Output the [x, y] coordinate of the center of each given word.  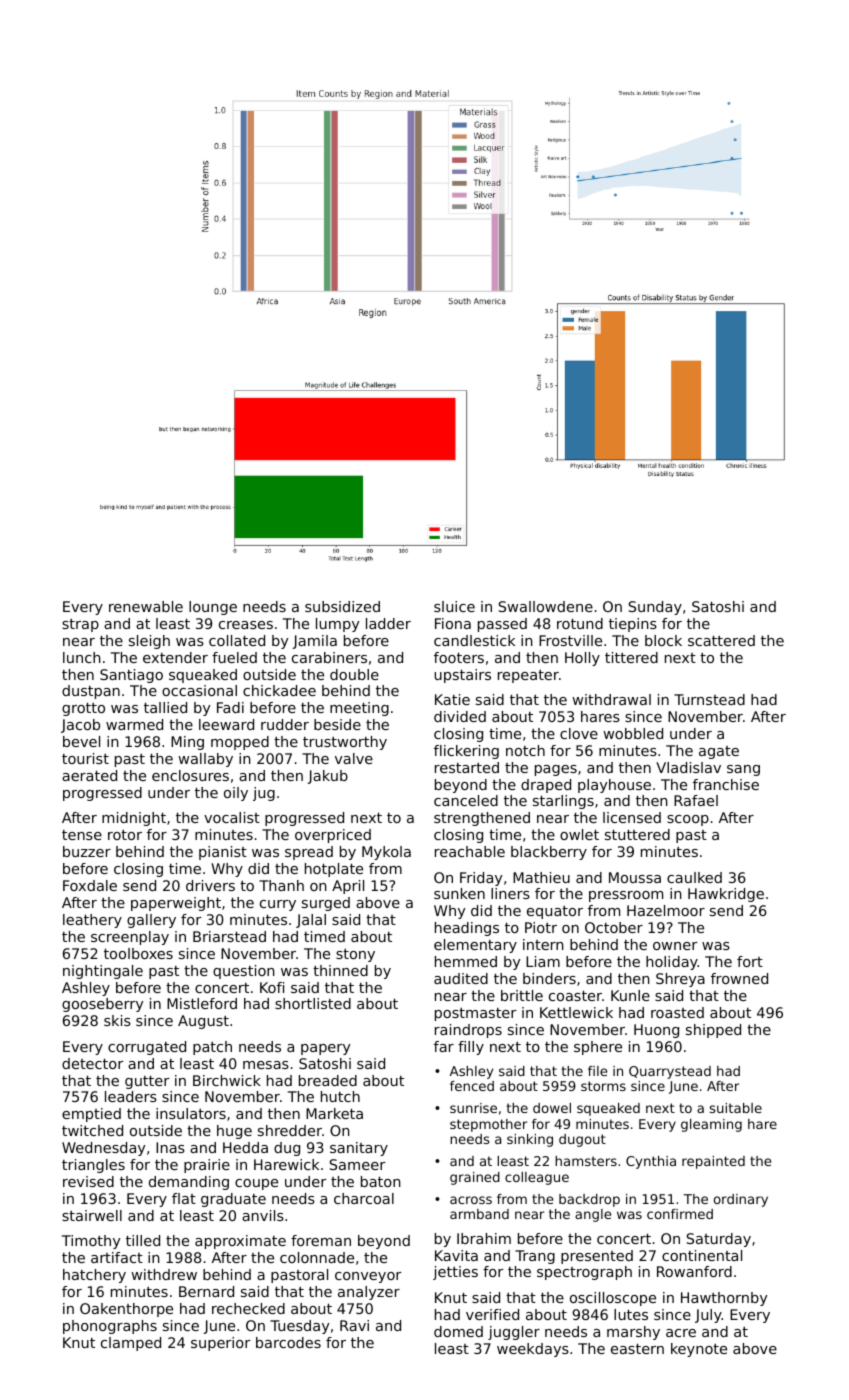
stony [355, 955]
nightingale [103, 972]
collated [237, 640]
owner [675, 946]
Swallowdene [546, 606]
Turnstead [709, 699]
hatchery [94, 1276]
